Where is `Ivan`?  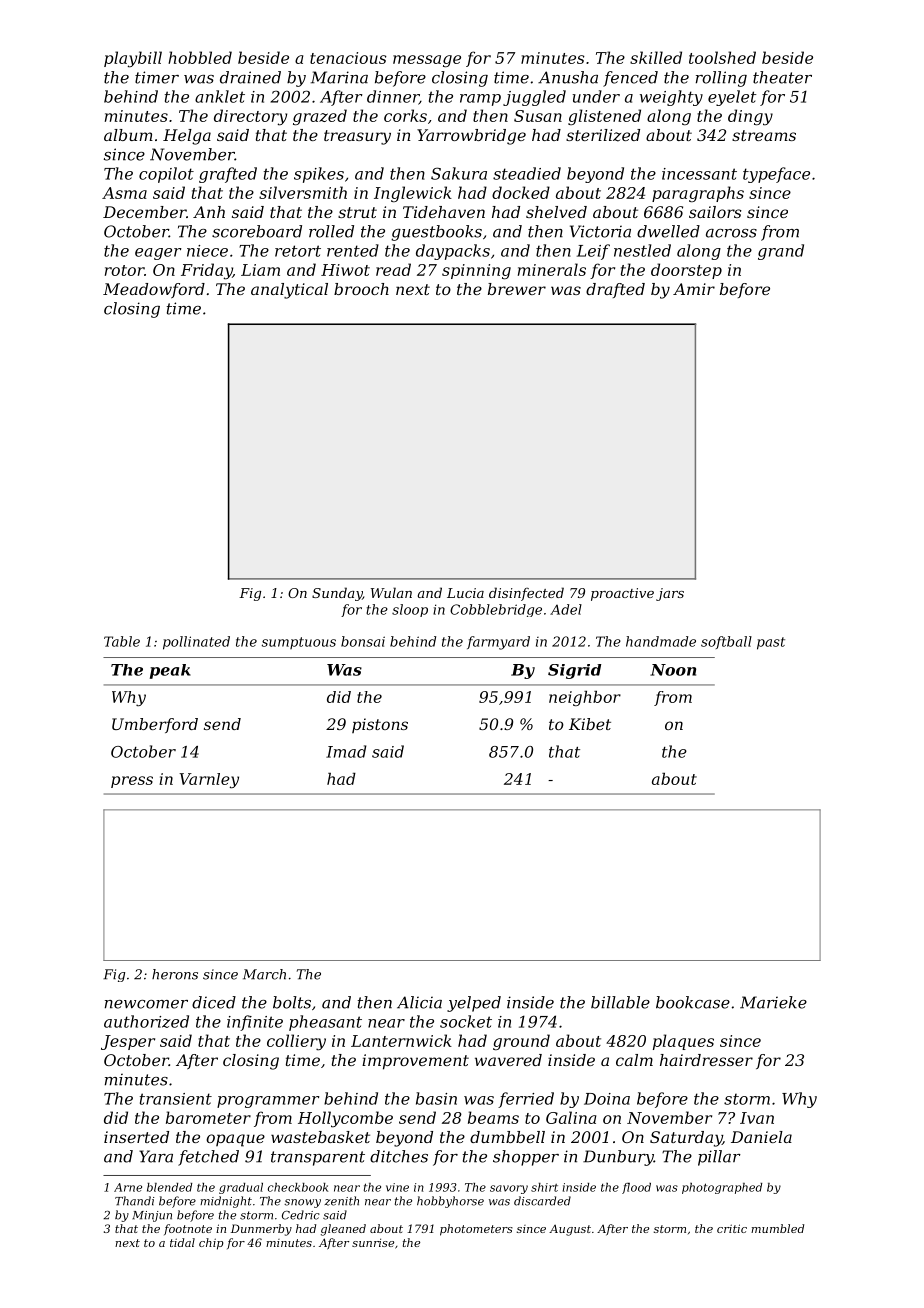 Ivan is located at coordinates (757, 1118).
